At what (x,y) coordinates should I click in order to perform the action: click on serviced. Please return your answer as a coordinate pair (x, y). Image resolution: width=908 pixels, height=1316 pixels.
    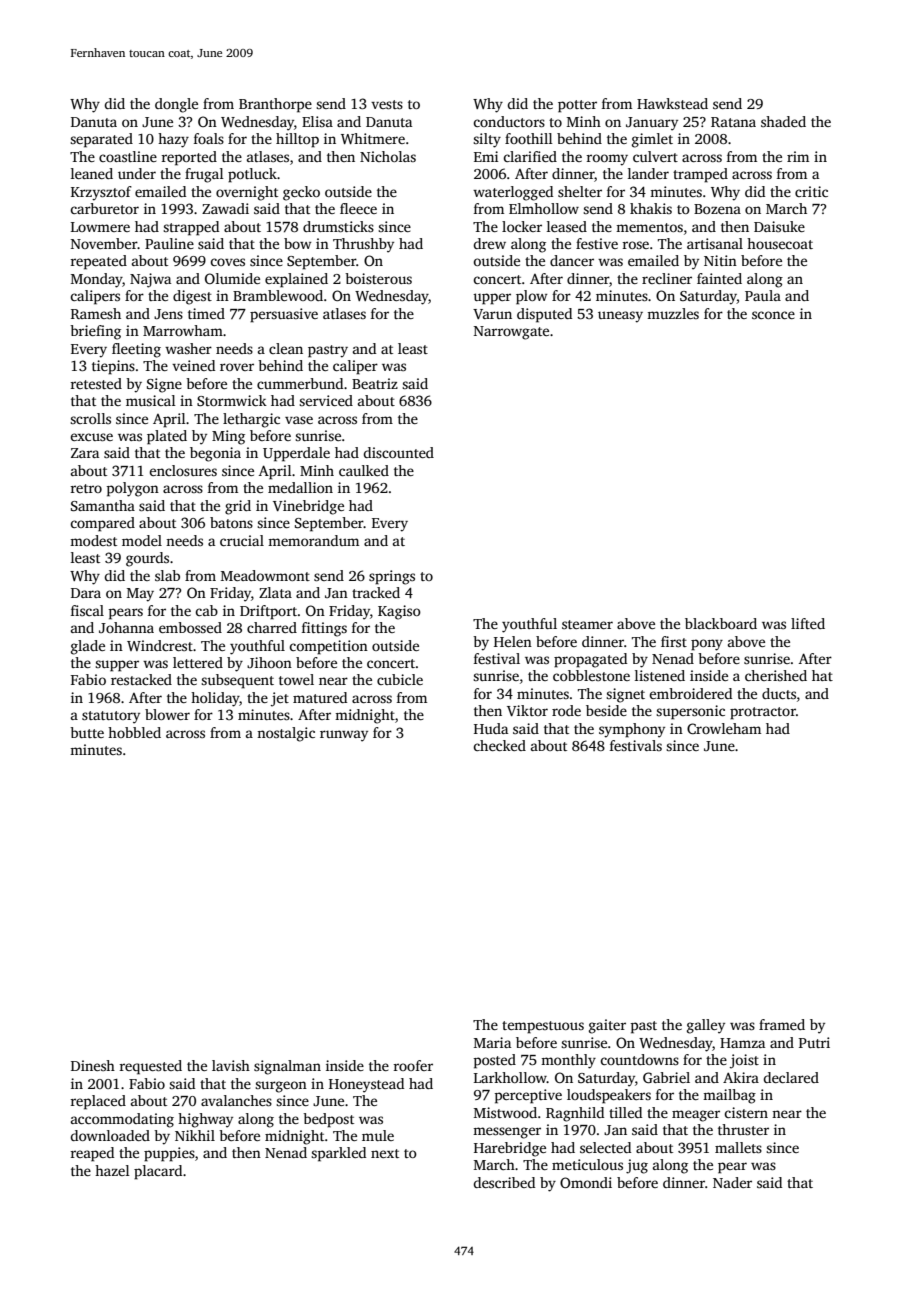
    Looking at the image, I should click on (326, 400).
